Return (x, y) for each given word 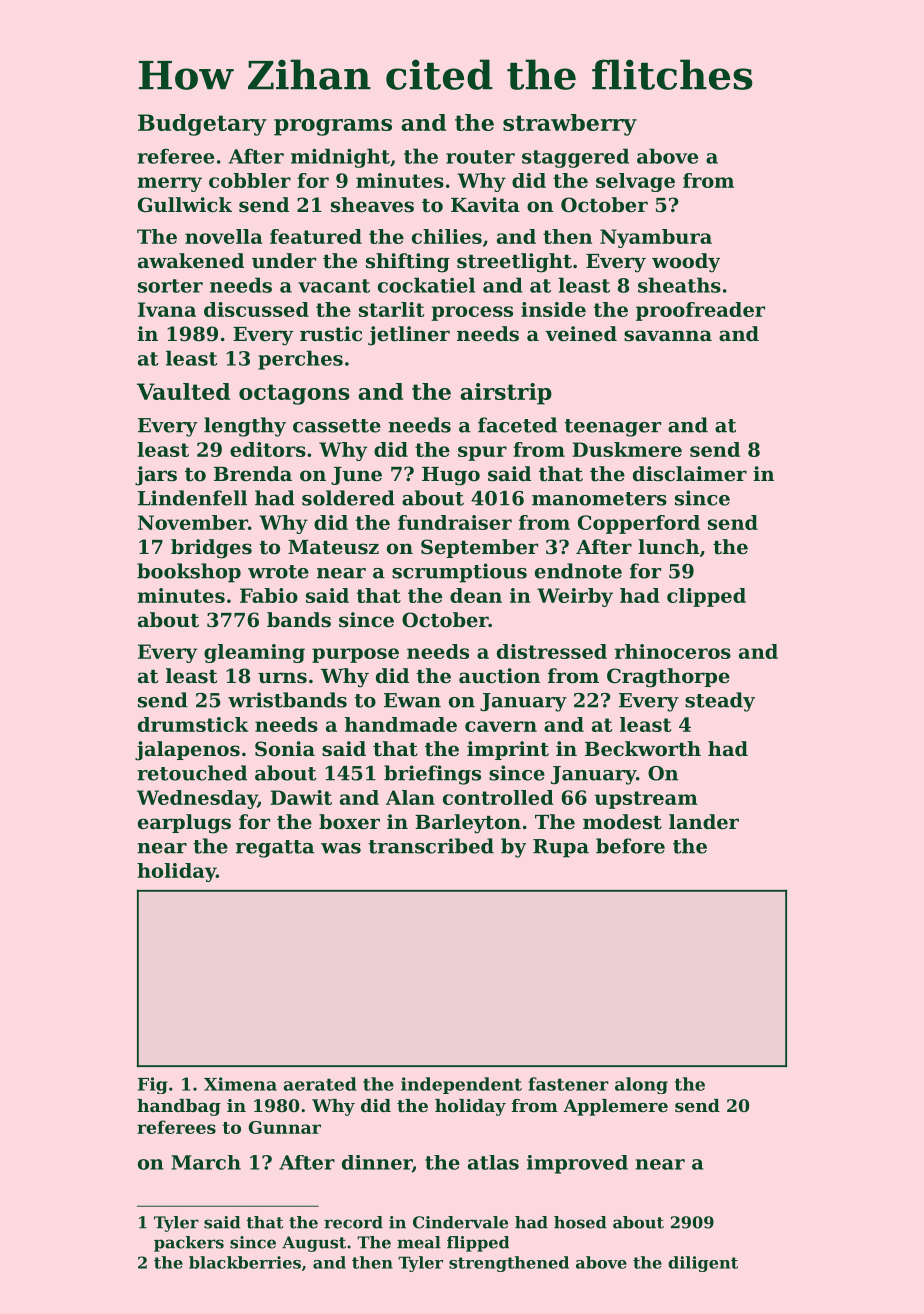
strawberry (570, 125)
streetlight (514, 263)
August (314, 1244)
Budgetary (202, 125)
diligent (703, 1264)
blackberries (245, 1262)
